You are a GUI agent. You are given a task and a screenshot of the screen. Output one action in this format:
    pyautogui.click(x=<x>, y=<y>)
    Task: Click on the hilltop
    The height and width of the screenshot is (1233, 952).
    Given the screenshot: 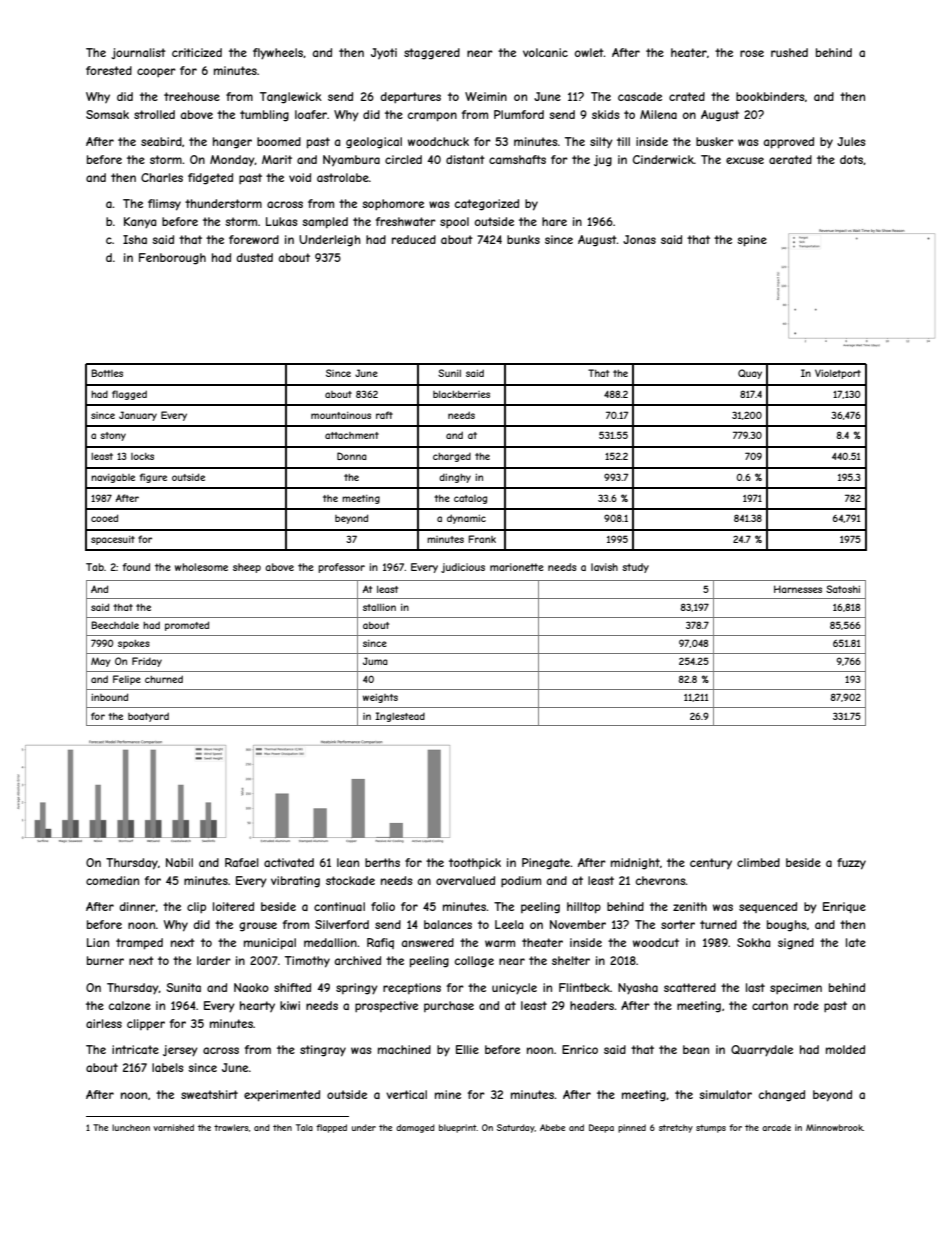 What is the action you would take?
    pyautogui.click(x=584, y=908)
